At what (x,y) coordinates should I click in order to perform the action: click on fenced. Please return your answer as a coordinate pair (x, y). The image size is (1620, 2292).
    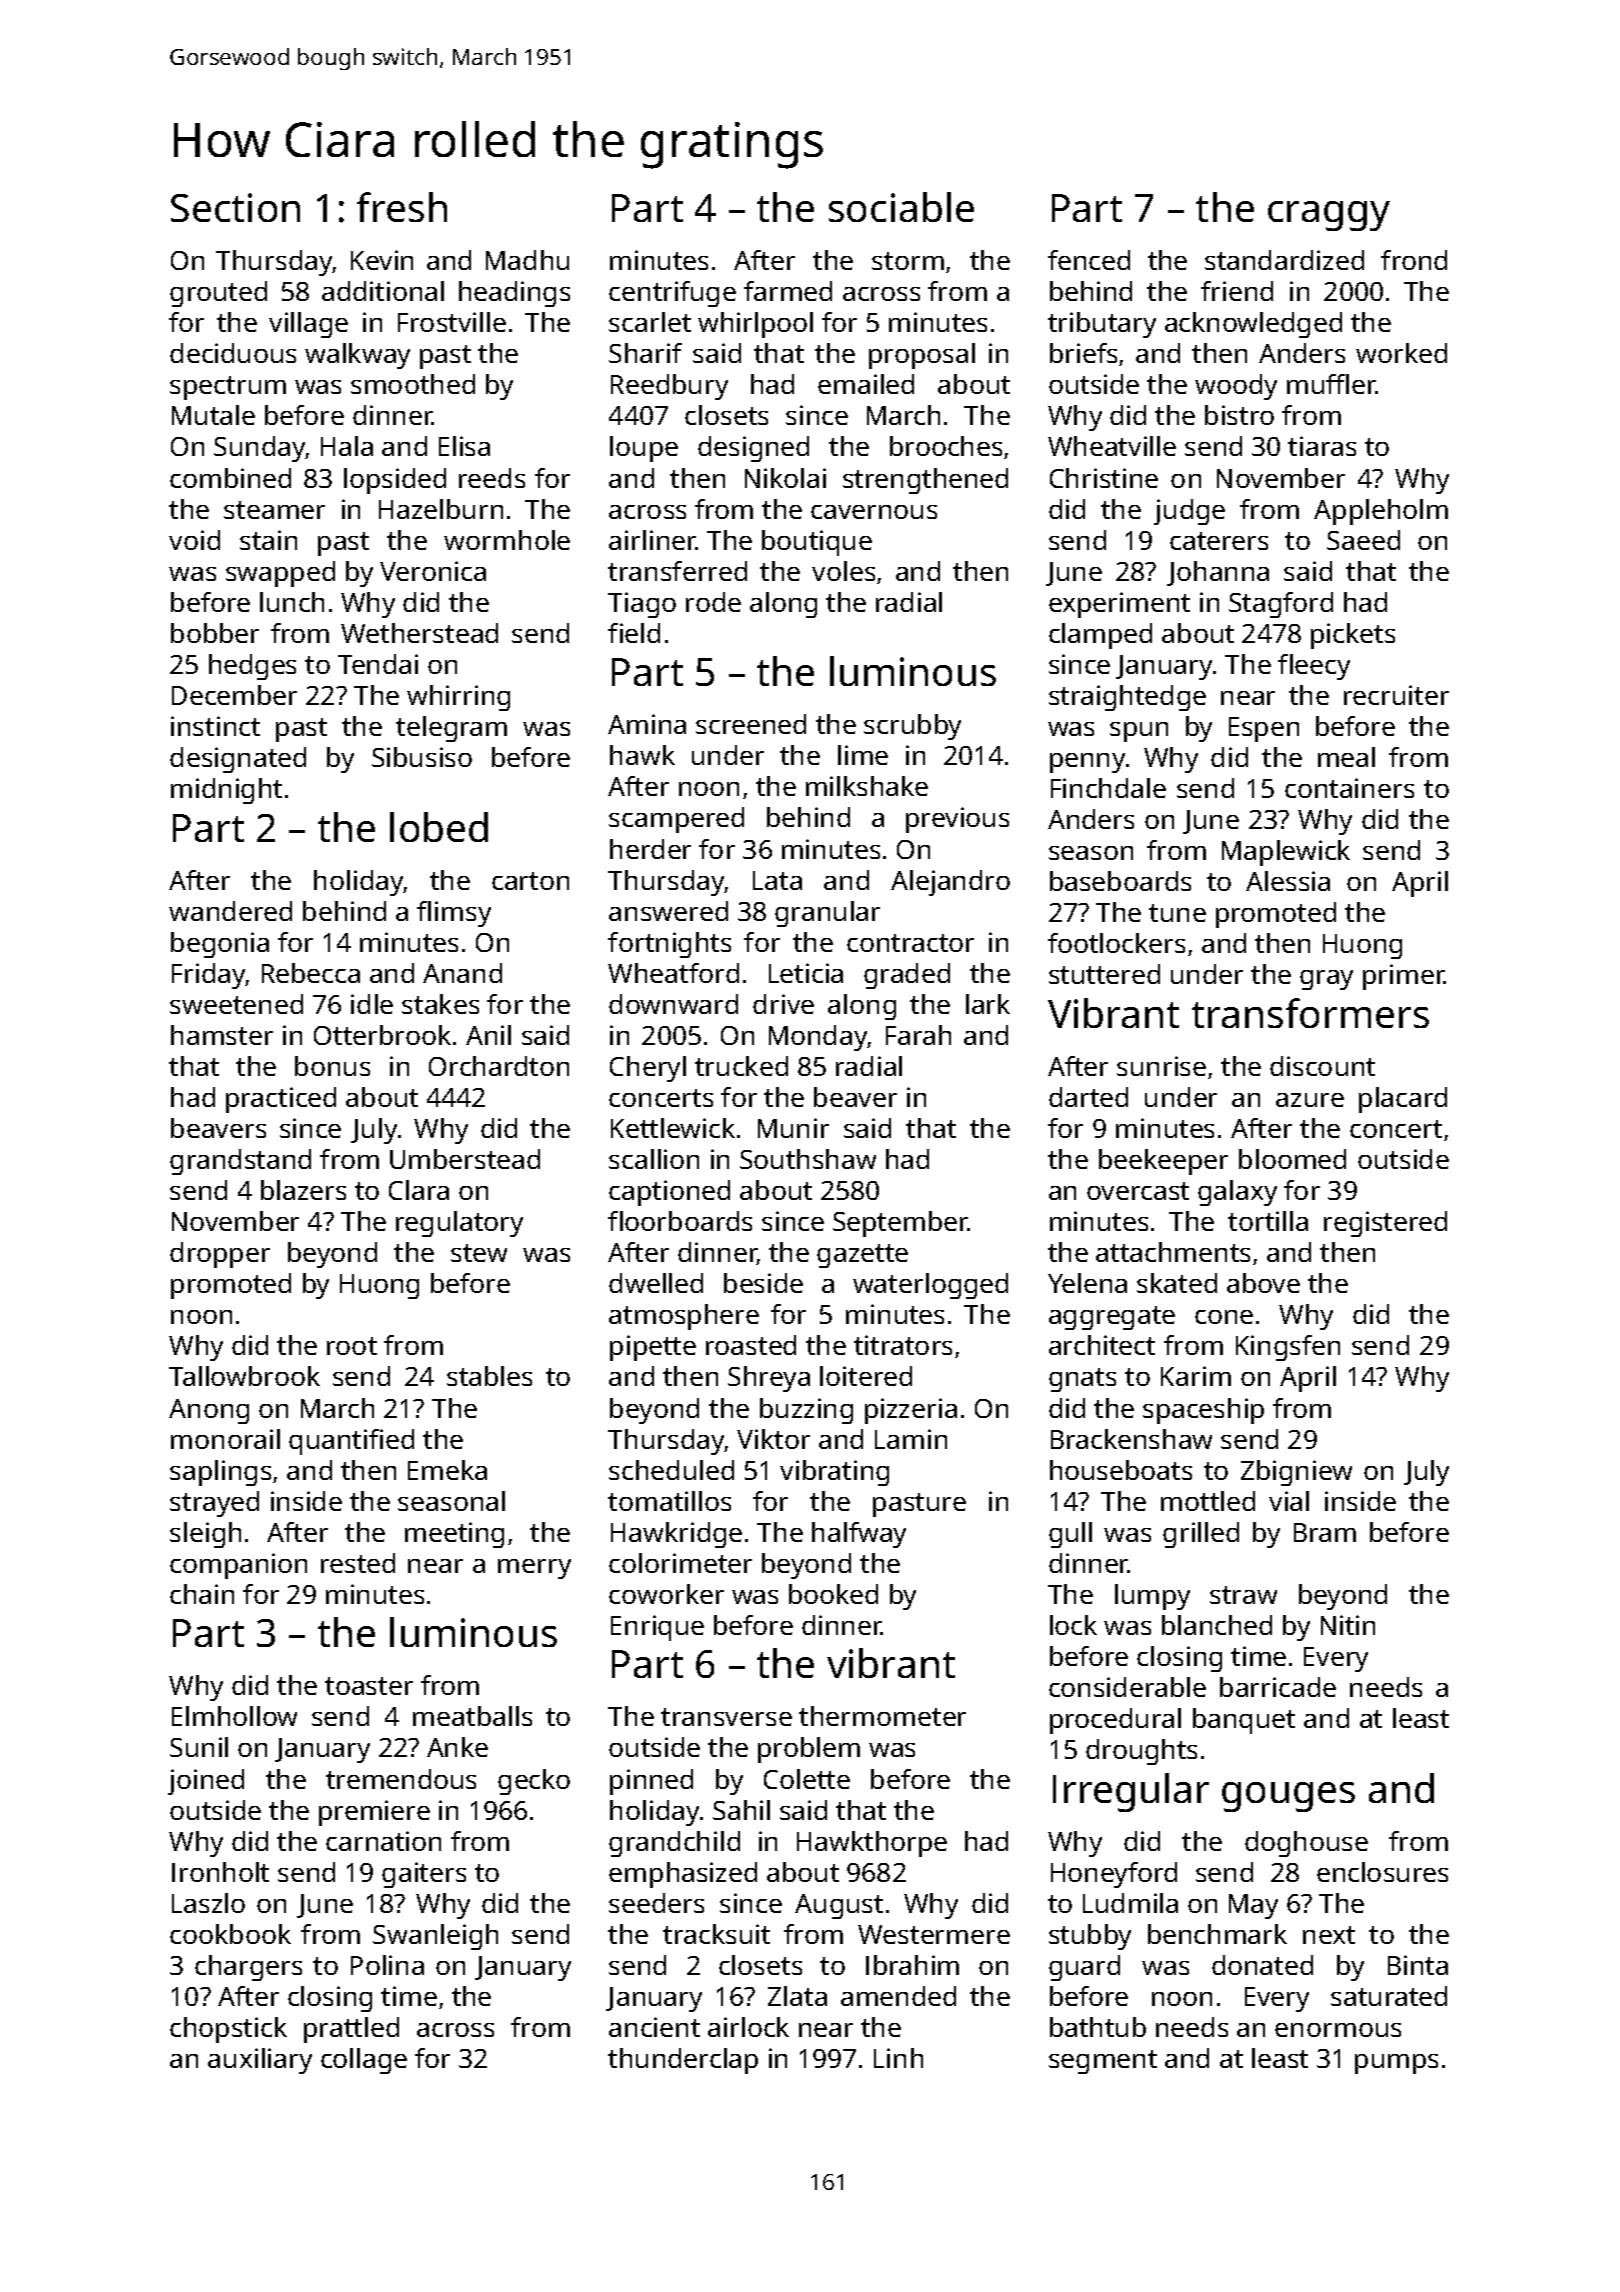
    Looking at the image, I should click on (1089, 260).
